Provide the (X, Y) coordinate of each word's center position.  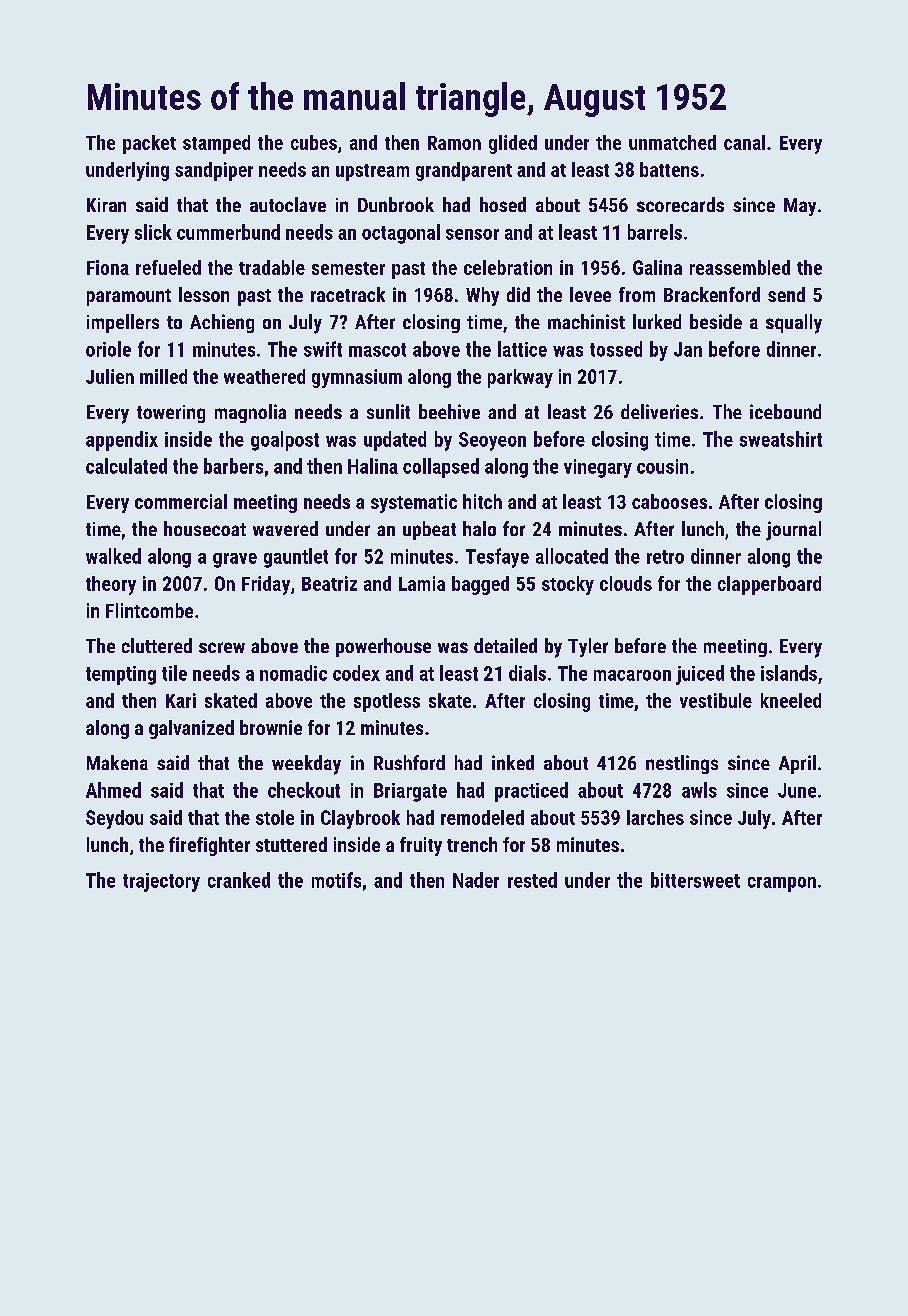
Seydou (114, 819)
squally (794, 324)
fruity (421, 846)
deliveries (659, 411)
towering (171, 414)
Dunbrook (396, 204)
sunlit (388, 411)
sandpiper (214, 171)
